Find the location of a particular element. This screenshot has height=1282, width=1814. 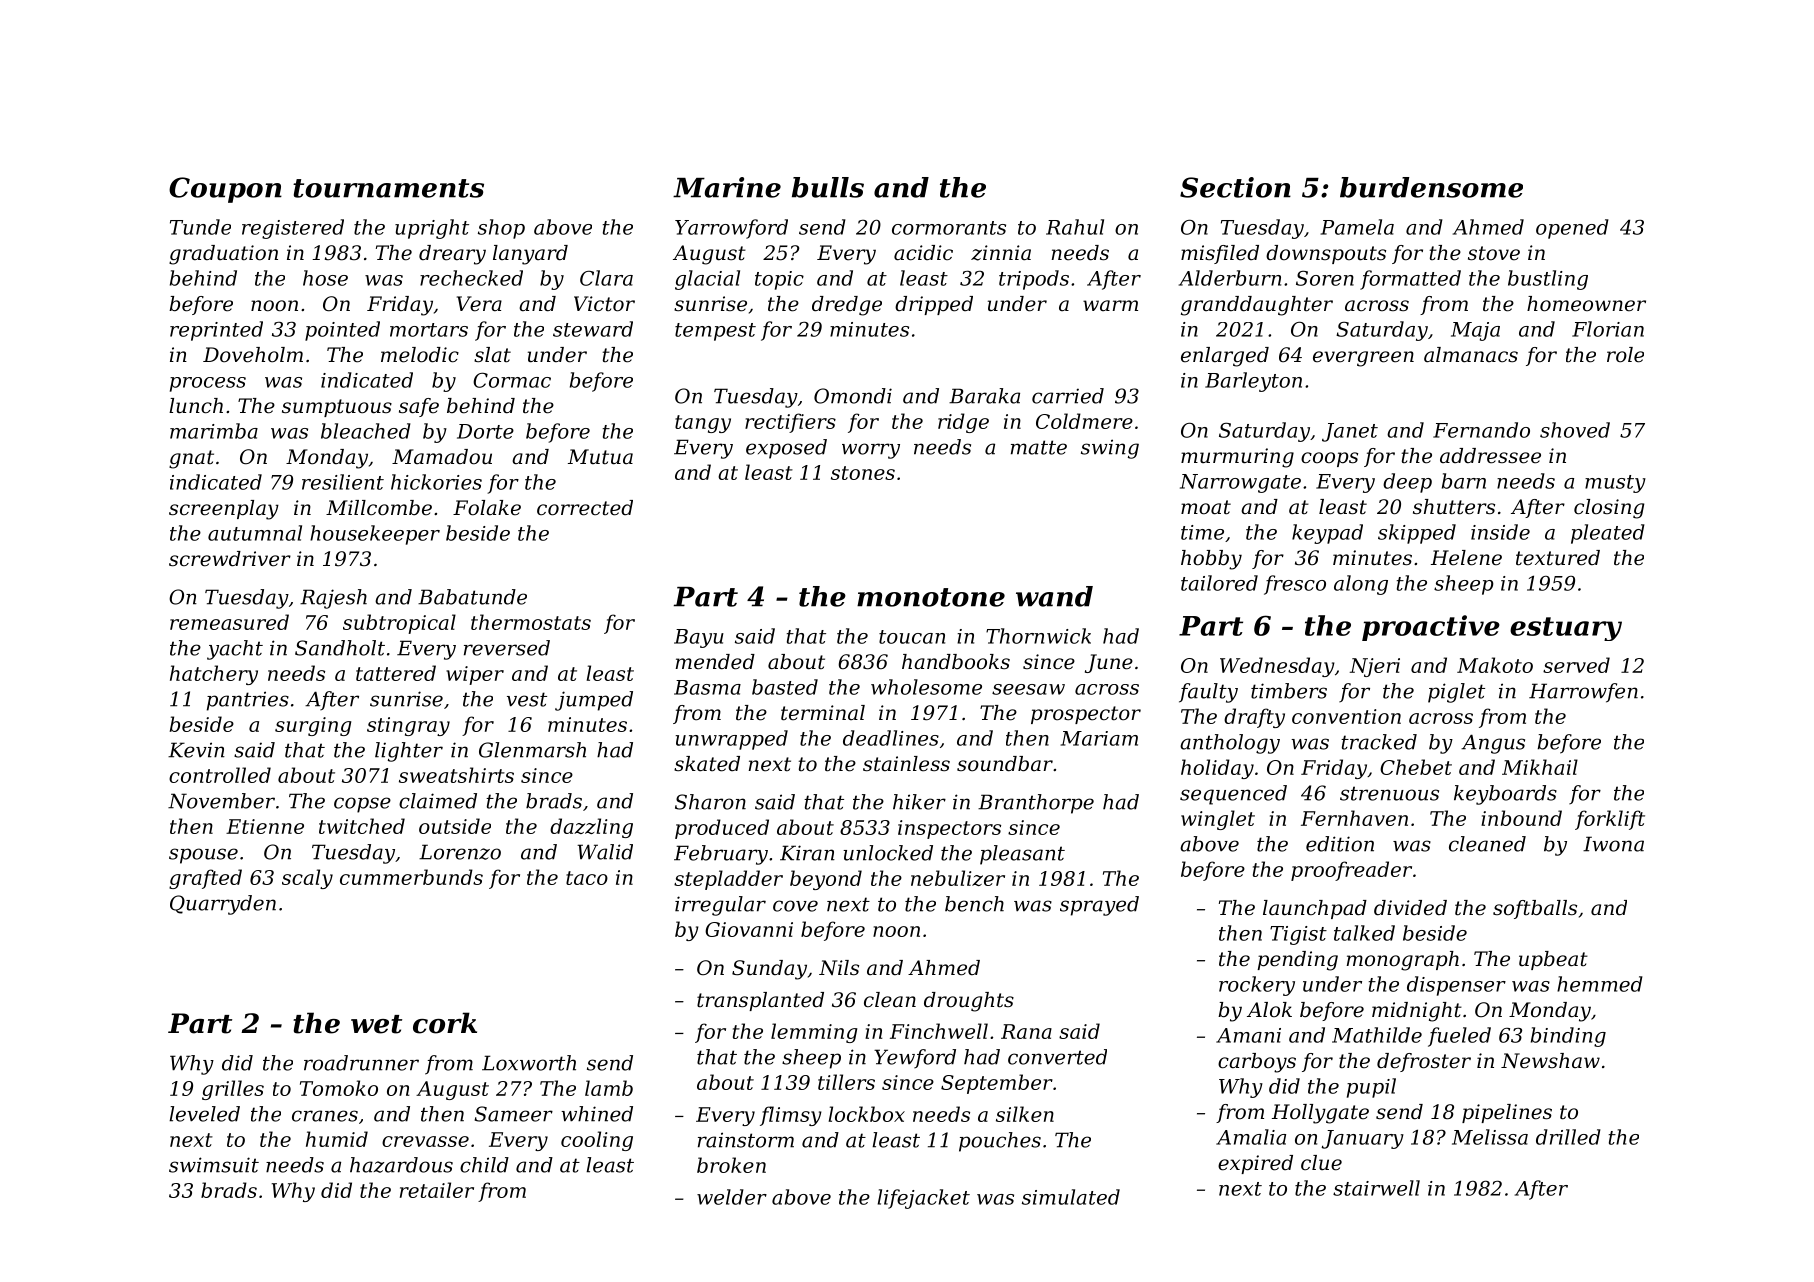

tillers is located at coordinates (846, 1082).
